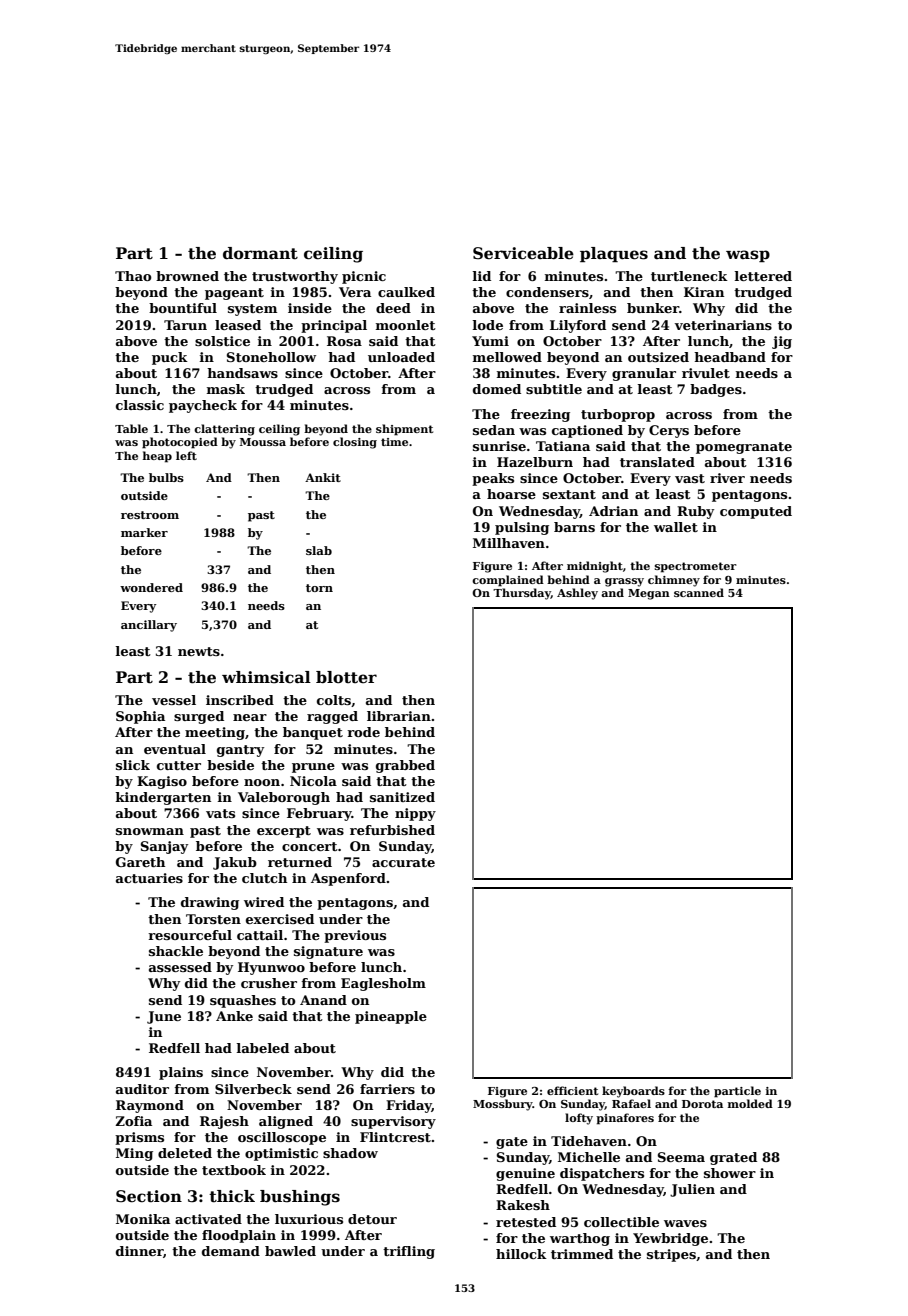  I want to click on keyboards, so click(633, 1092).
